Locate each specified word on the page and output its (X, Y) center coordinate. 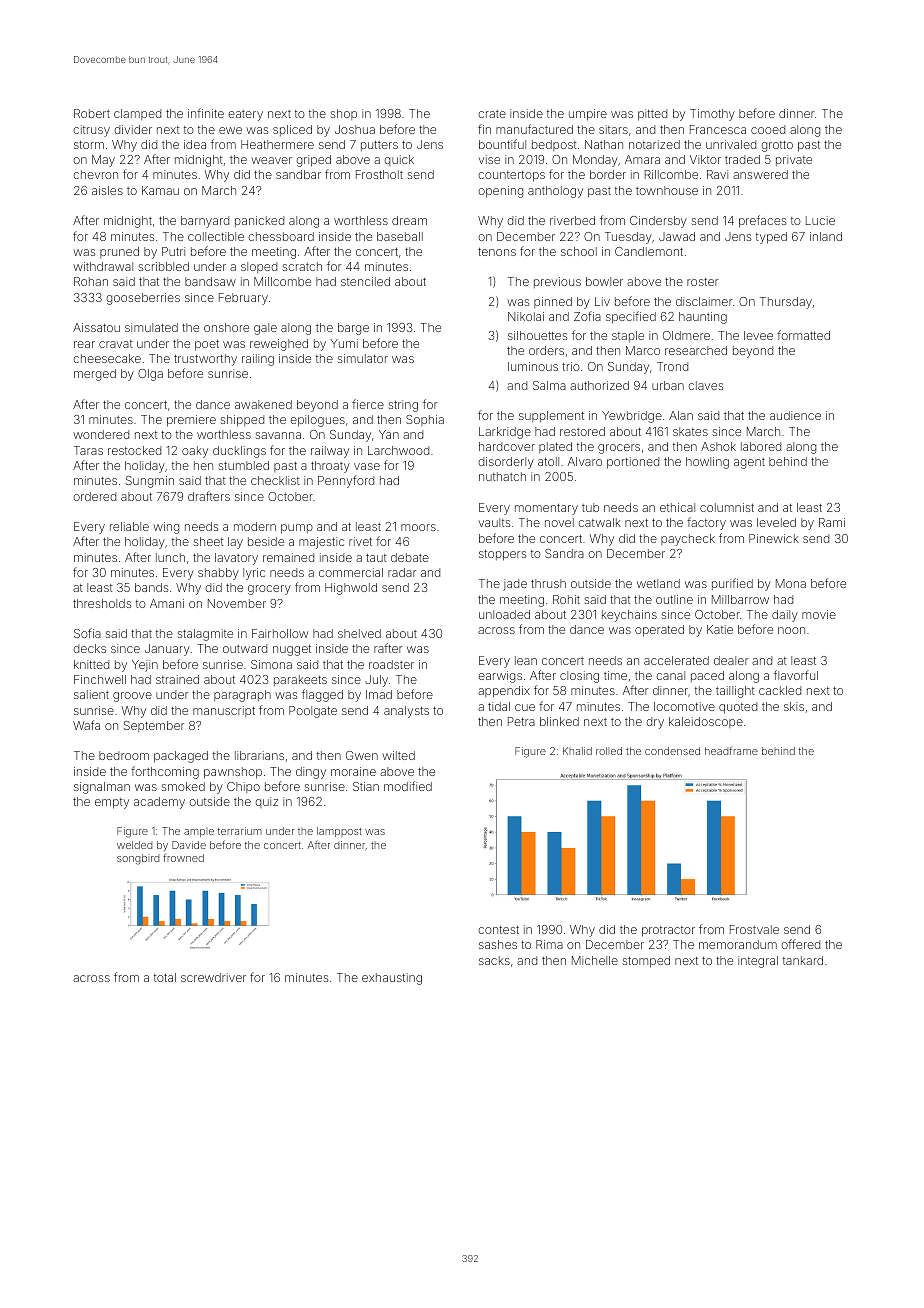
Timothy (712, 115)
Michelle (595, 960)
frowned (183, 858)
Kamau (160, 190)
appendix (504, 692)
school (579, 251)
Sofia (87, 633)
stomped (646, 962)
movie (819, 614)
